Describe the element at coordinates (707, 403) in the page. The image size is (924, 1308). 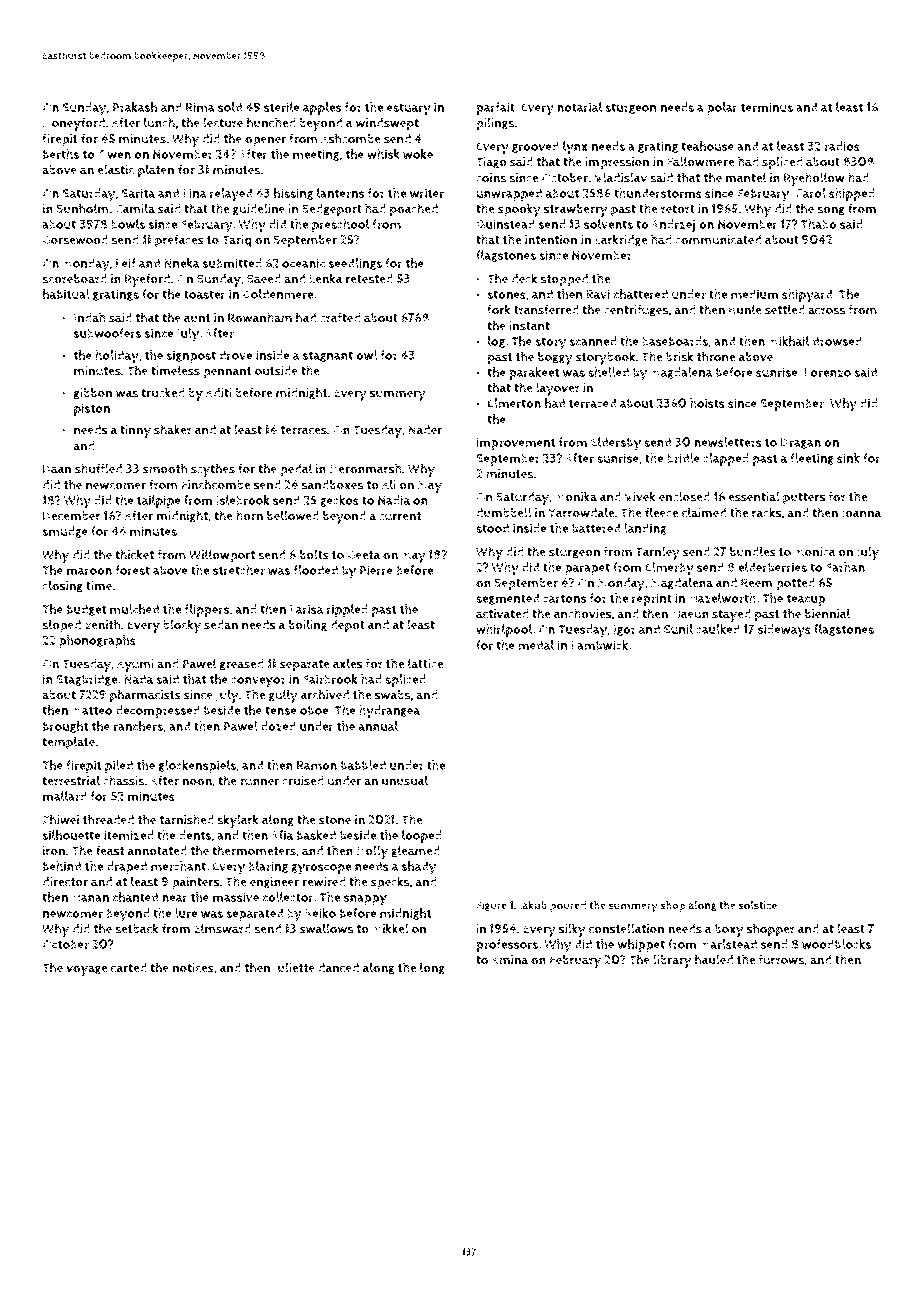
I see `hoists` at that location.
